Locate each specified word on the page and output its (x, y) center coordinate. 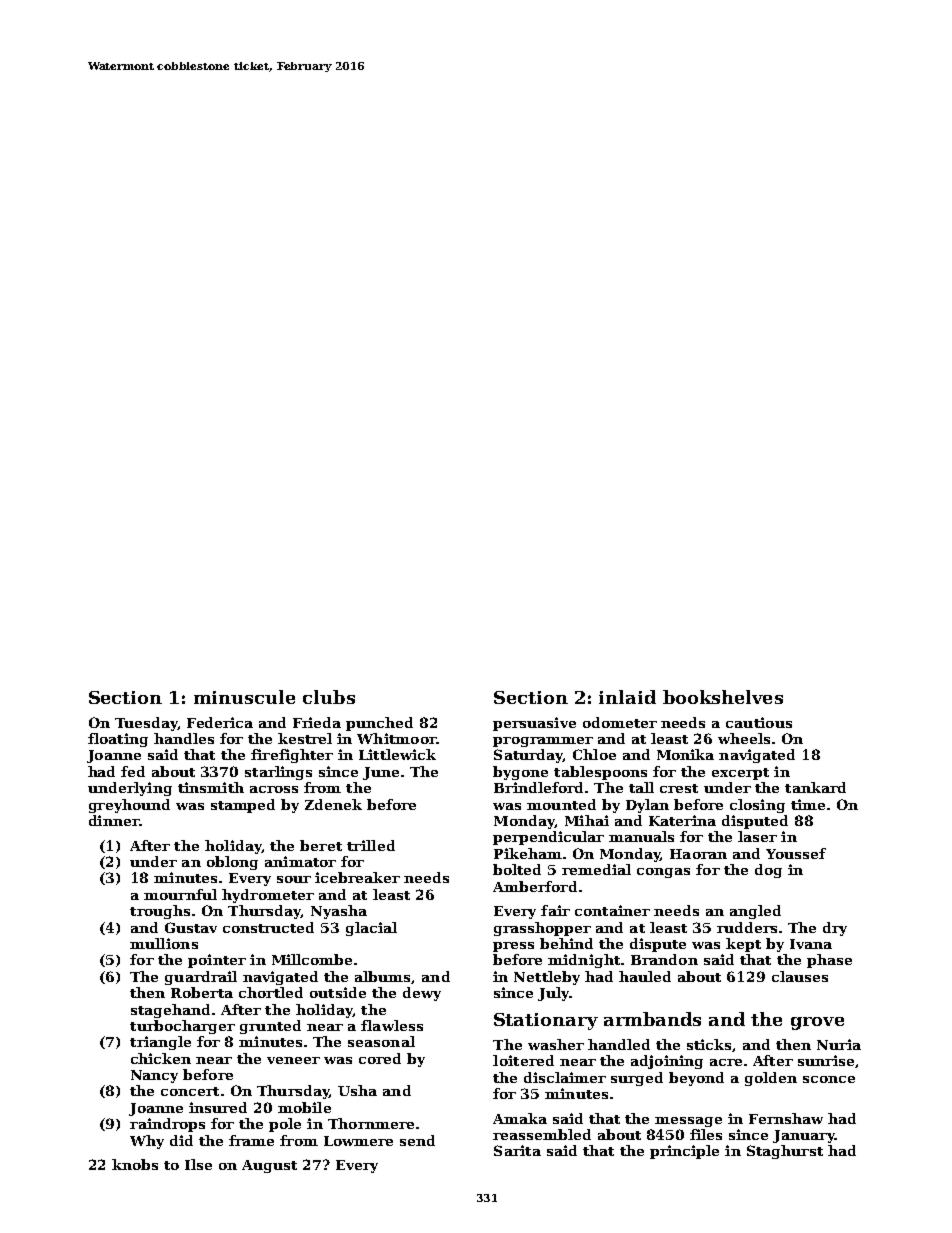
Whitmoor (396, 738)
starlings (278, 773)
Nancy (154, 1076)
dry (835, 929)
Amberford (535, 886)
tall (641, 787)
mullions (164, 943)
